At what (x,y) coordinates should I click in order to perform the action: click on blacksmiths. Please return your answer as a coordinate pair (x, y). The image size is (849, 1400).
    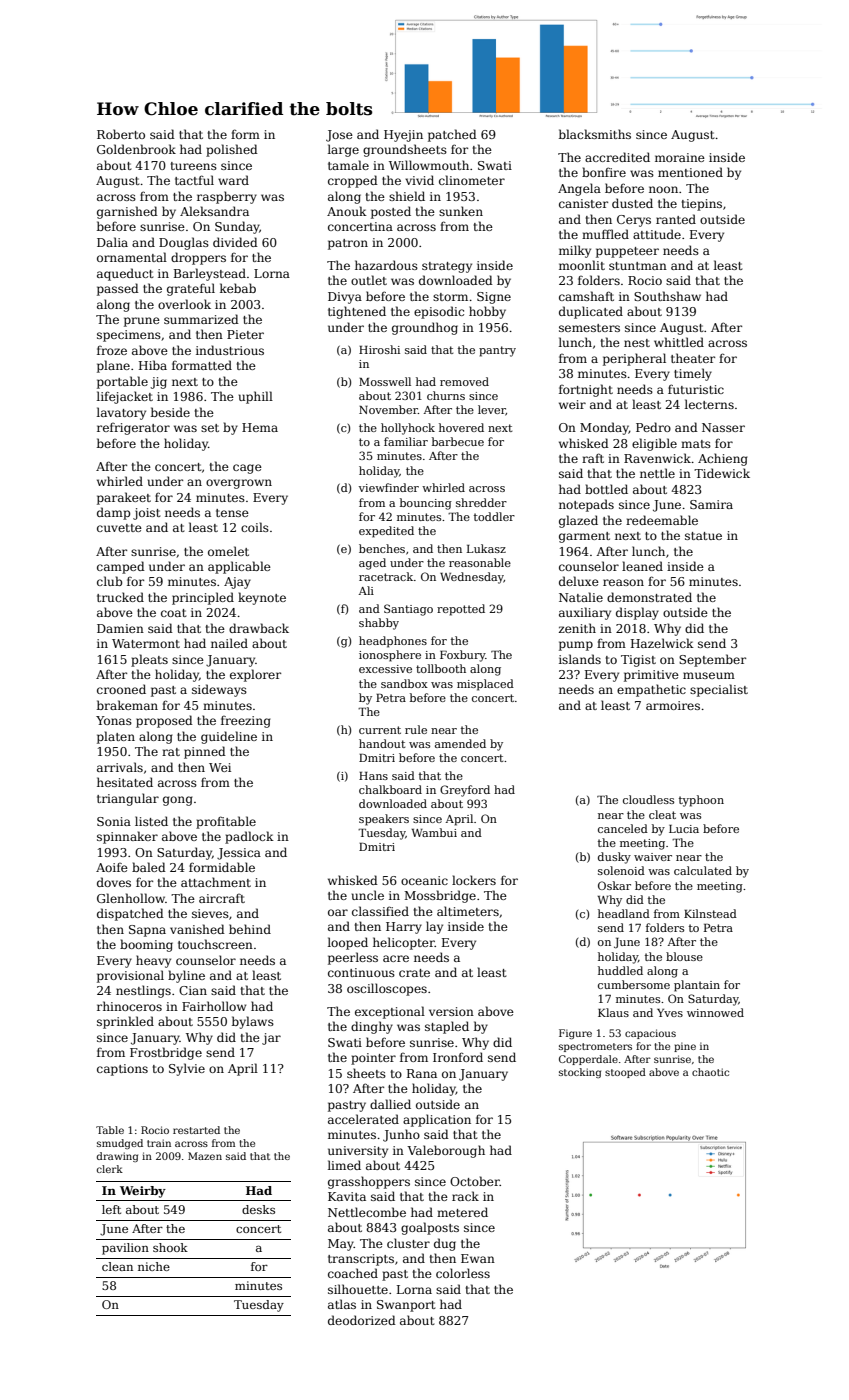
    Looking at the image, I should click on (595, 134).
